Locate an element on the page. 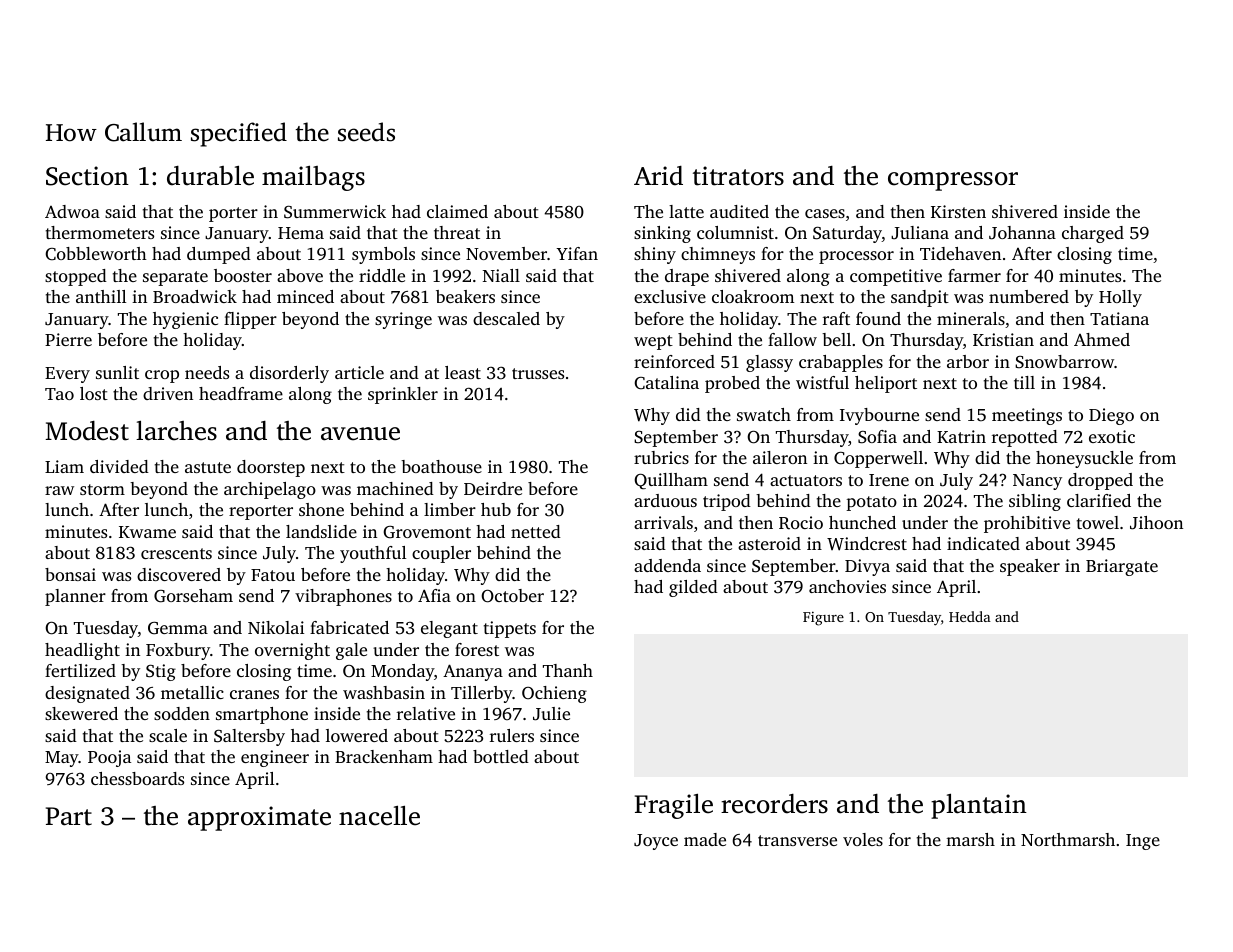 This document has height=952, width=1233. Holly is located at coordinates (1120, 298).
